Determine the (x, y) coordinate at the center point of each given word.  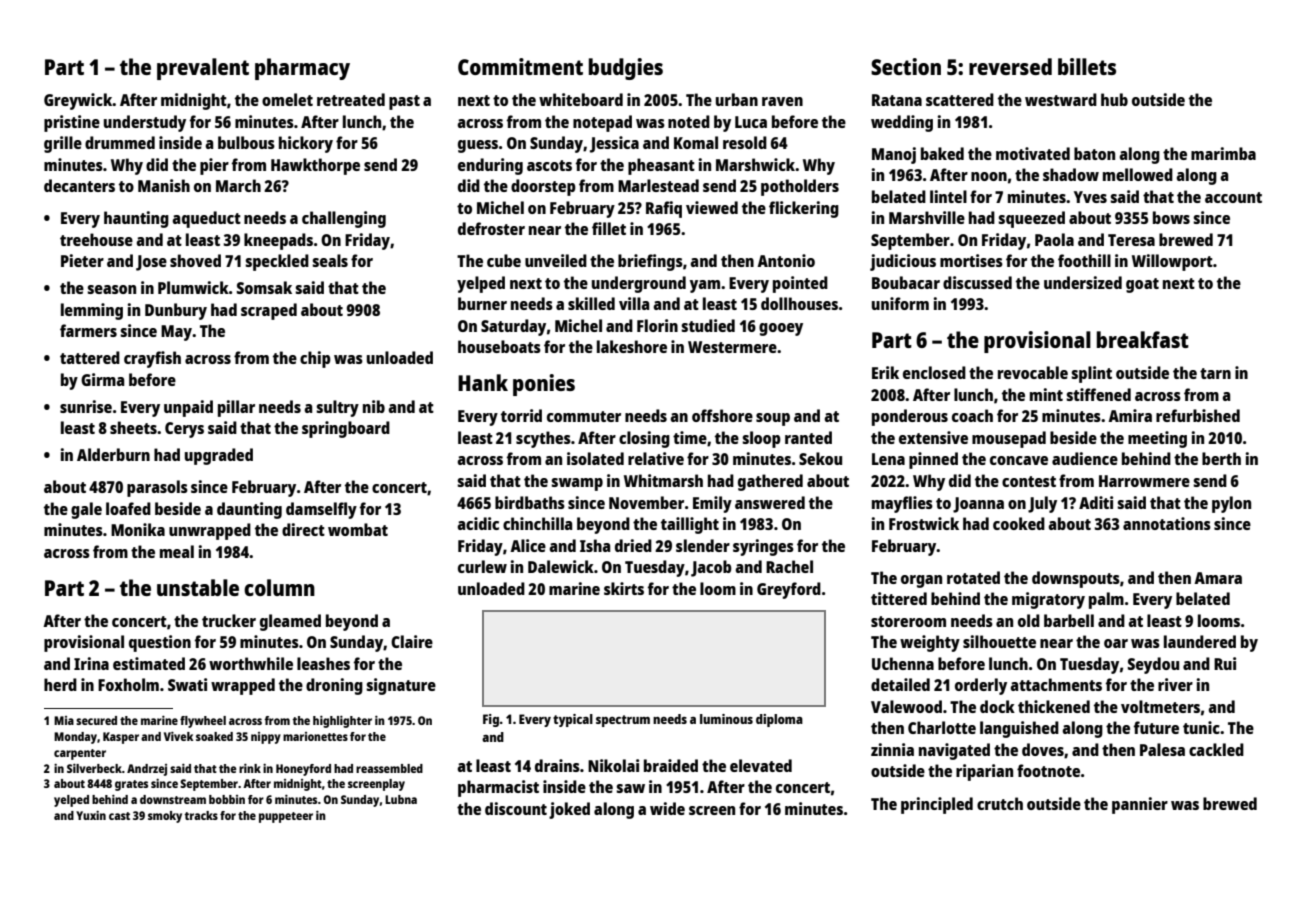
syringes (763, 547)
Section (906, 66)
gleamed (290, 622)
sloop (761, 439)
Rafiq (664, 209)
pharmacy (302, 69)
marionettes (315, 736)
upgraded (219, 456)
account (1233, 197)
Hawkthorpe (315, 166)
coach (972, 415)
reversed (1010, 66)
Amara (1218, 578)
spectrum (623, 721)
